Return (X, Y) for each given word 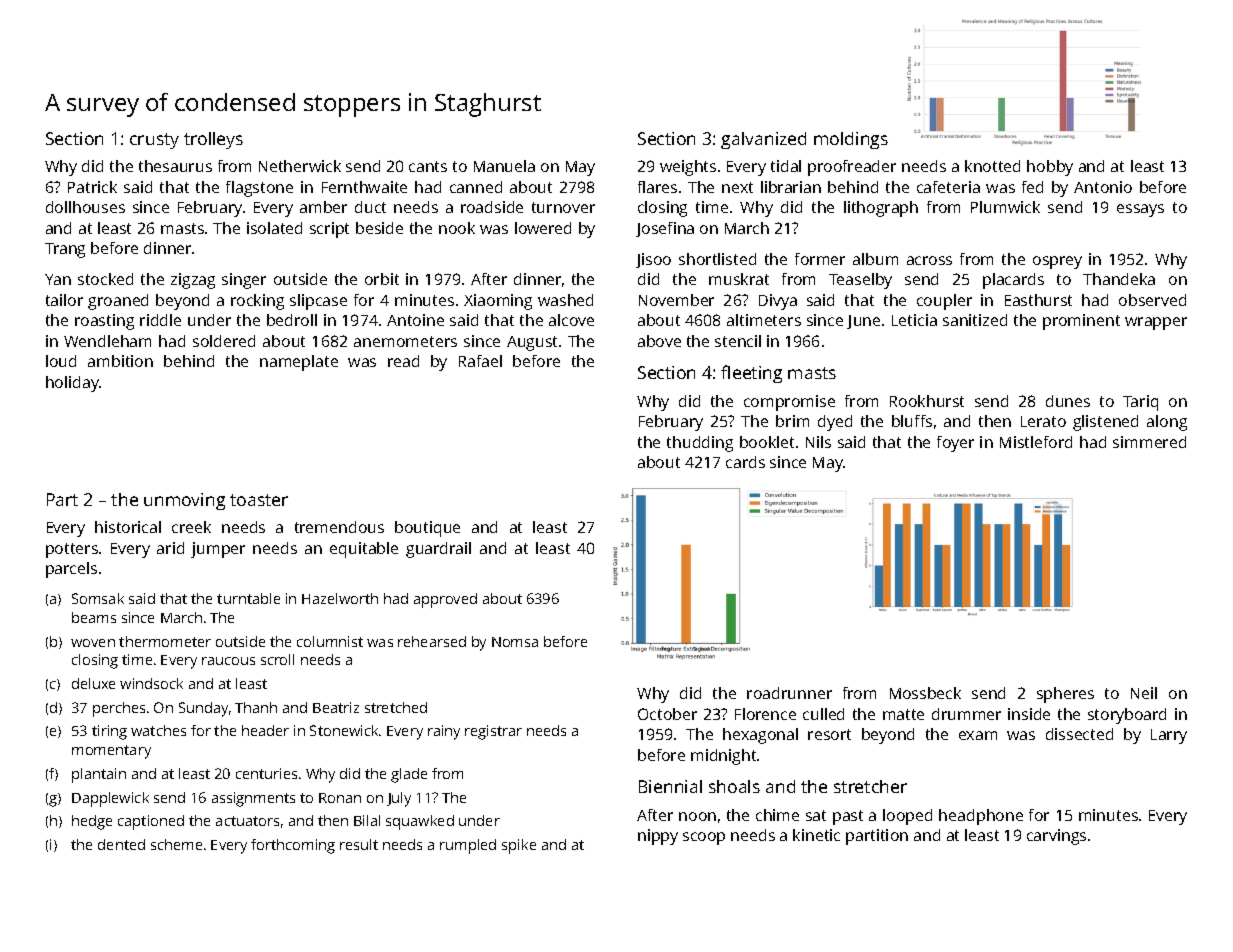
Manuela (504, 166)
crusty (154, 141)
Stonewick (344, 730)
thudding (700, 444)
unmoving (184, 501)
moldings (851, 140)
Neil (1144, 693)
